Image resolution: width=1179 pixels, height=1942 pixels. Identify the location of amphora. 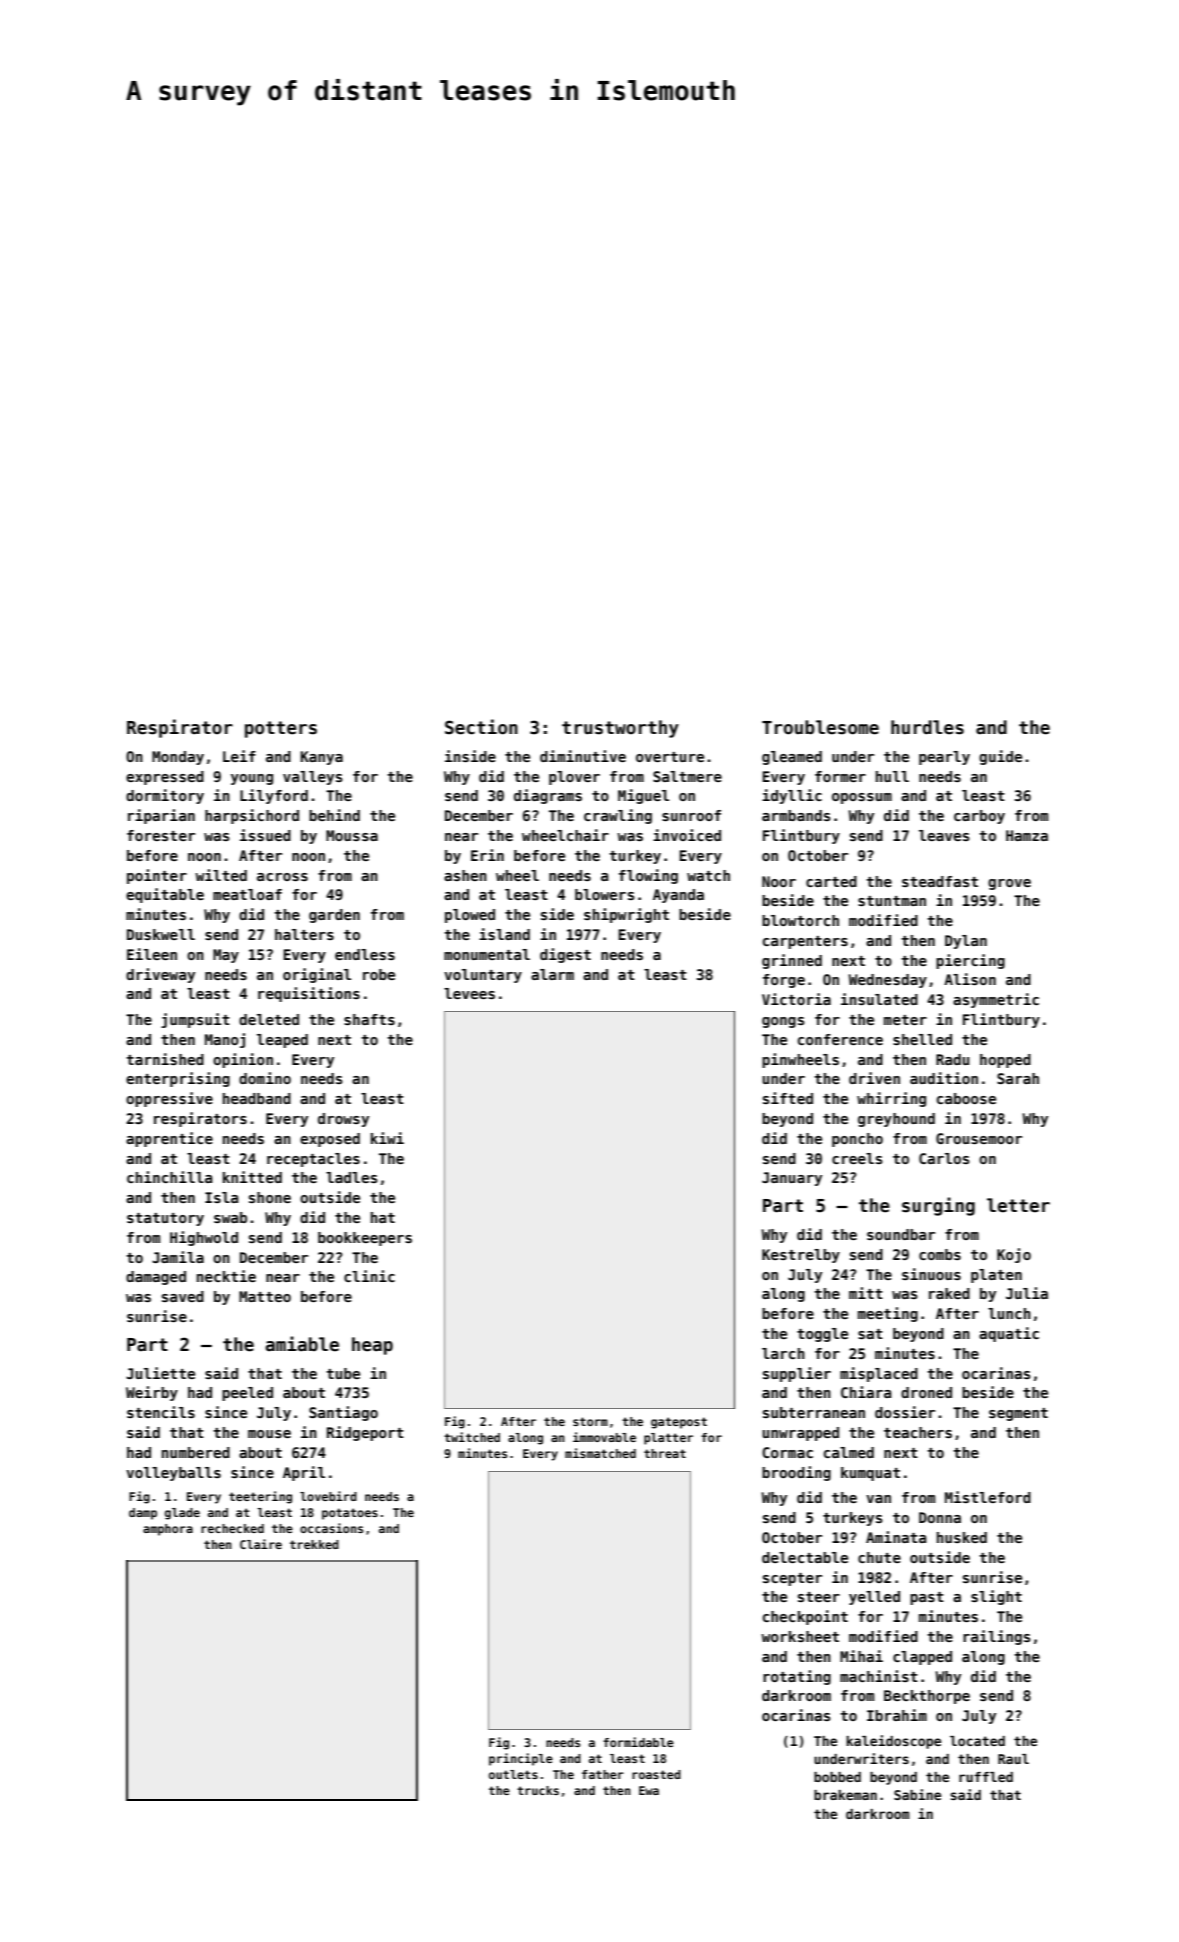
(168, 1530).
